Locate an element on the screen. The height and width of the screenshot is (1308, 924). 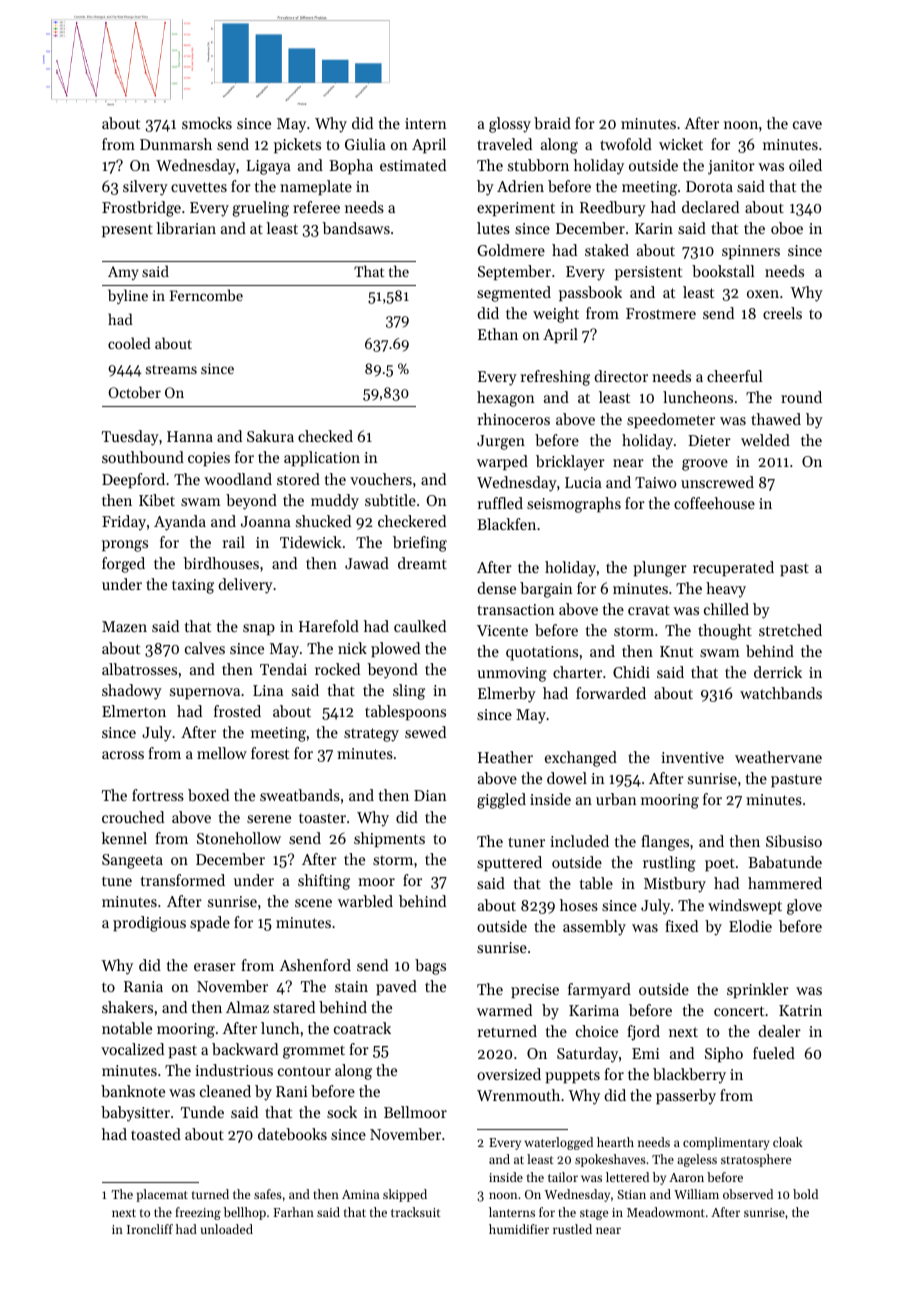
Meadowmont is located at coordinates (666, 1212).
